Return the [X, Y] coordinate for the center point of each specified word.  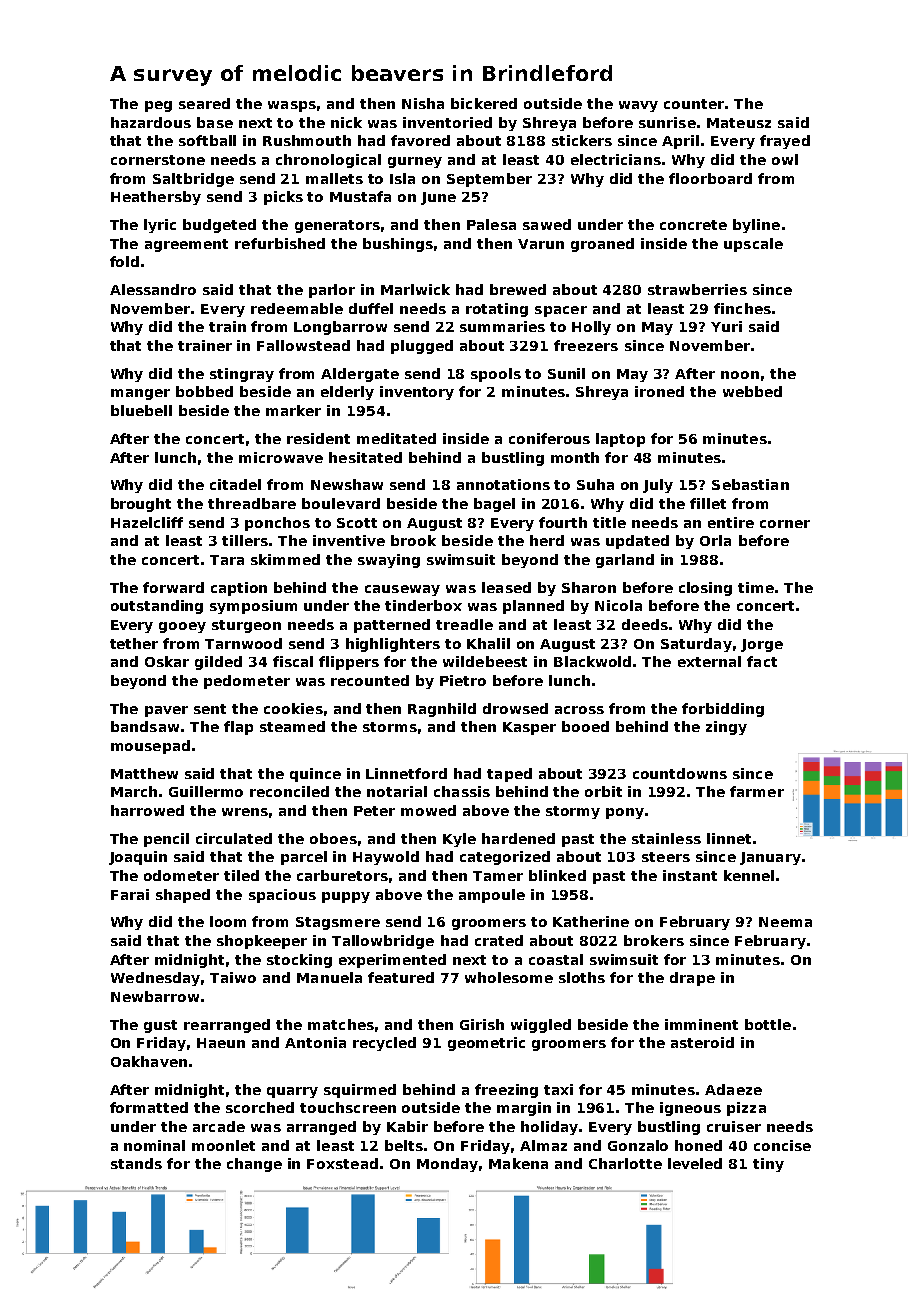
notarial [397, 791]
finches [742, 308]
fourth [563, 522]
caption [239, 589]
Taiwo [233, 977]
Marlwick [415, 289]
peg [158, 106]
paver [166, 711]
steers [666, 857]
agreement [186, 245]
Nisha [423, 103]
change [254, 1165]
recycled [384, 1044]
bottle [768, 1024]
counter [694, 104]
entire [731, 522]
